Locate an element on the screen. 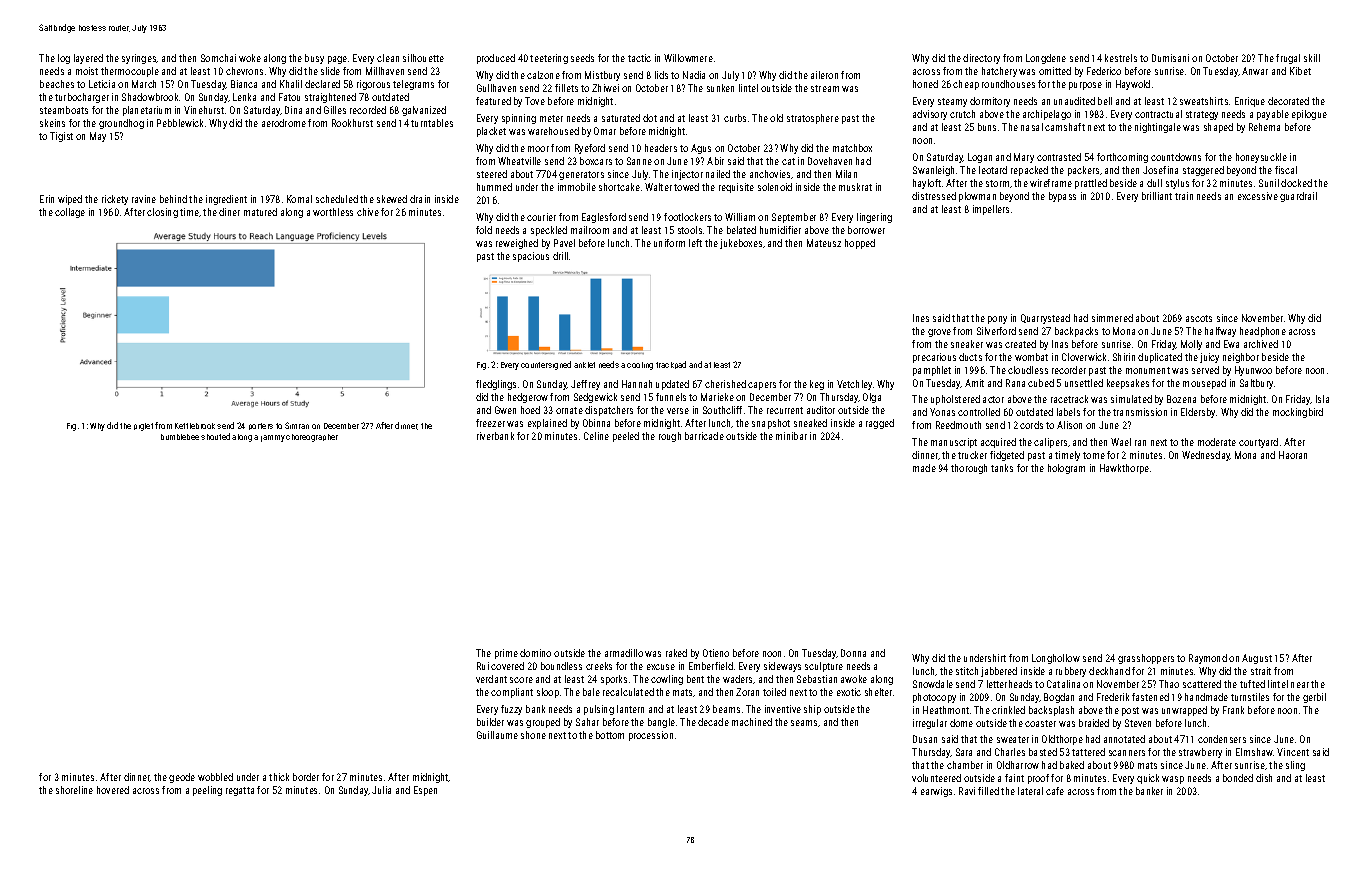 This screenshot has height=887, width=1372. thermocouple is located at coordinates (130, 72).
